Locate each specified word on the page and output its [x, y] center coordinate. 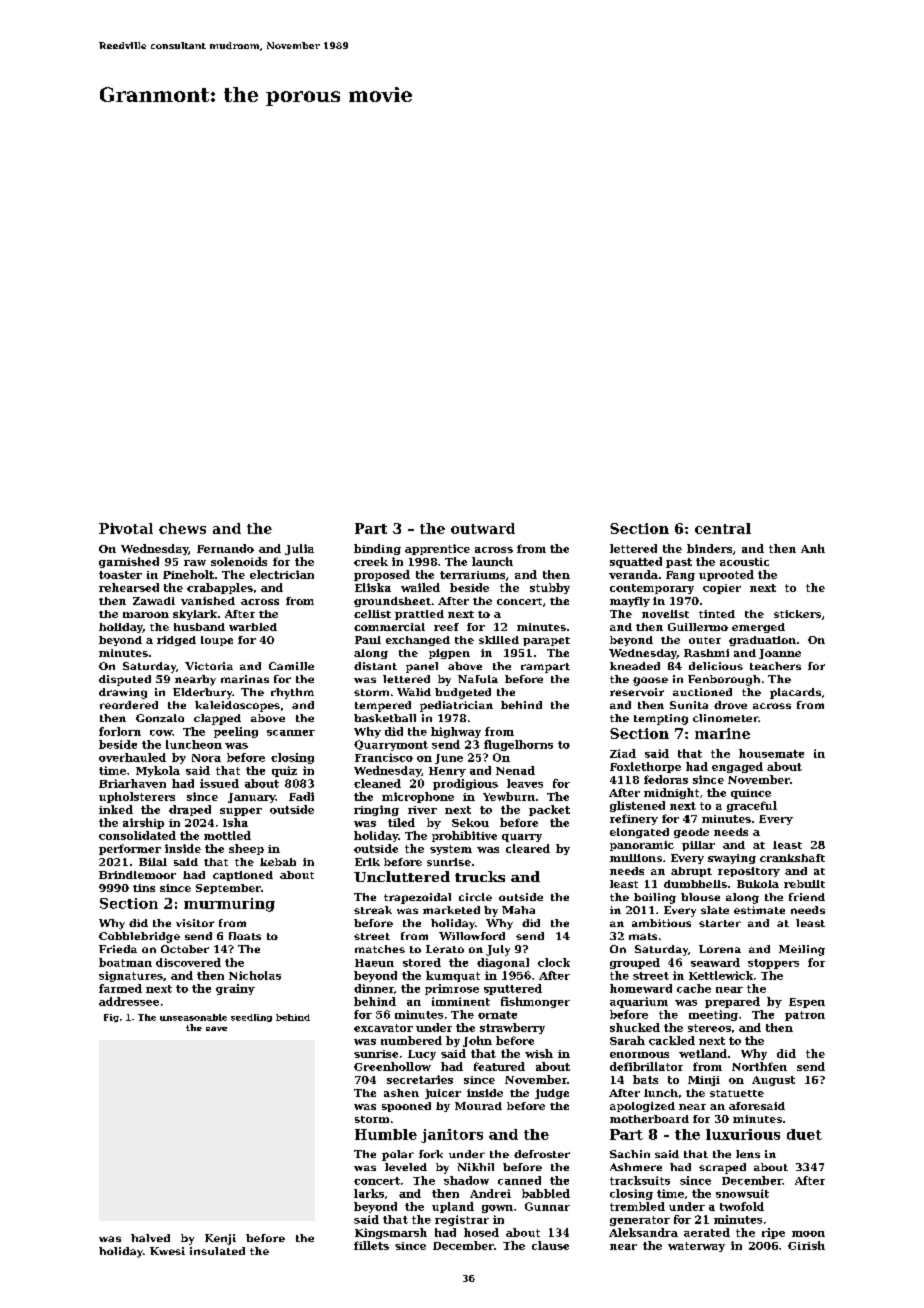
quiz [284, 771]
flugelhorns [518, 745]
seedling [251, 1018]
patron [805, 1016]
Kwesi [167, 1251]
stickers [797, 614]
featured [499, 1066]
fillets [371, 1245]
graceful [752, 806]
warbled [253, 627]
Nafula [478, 679]
